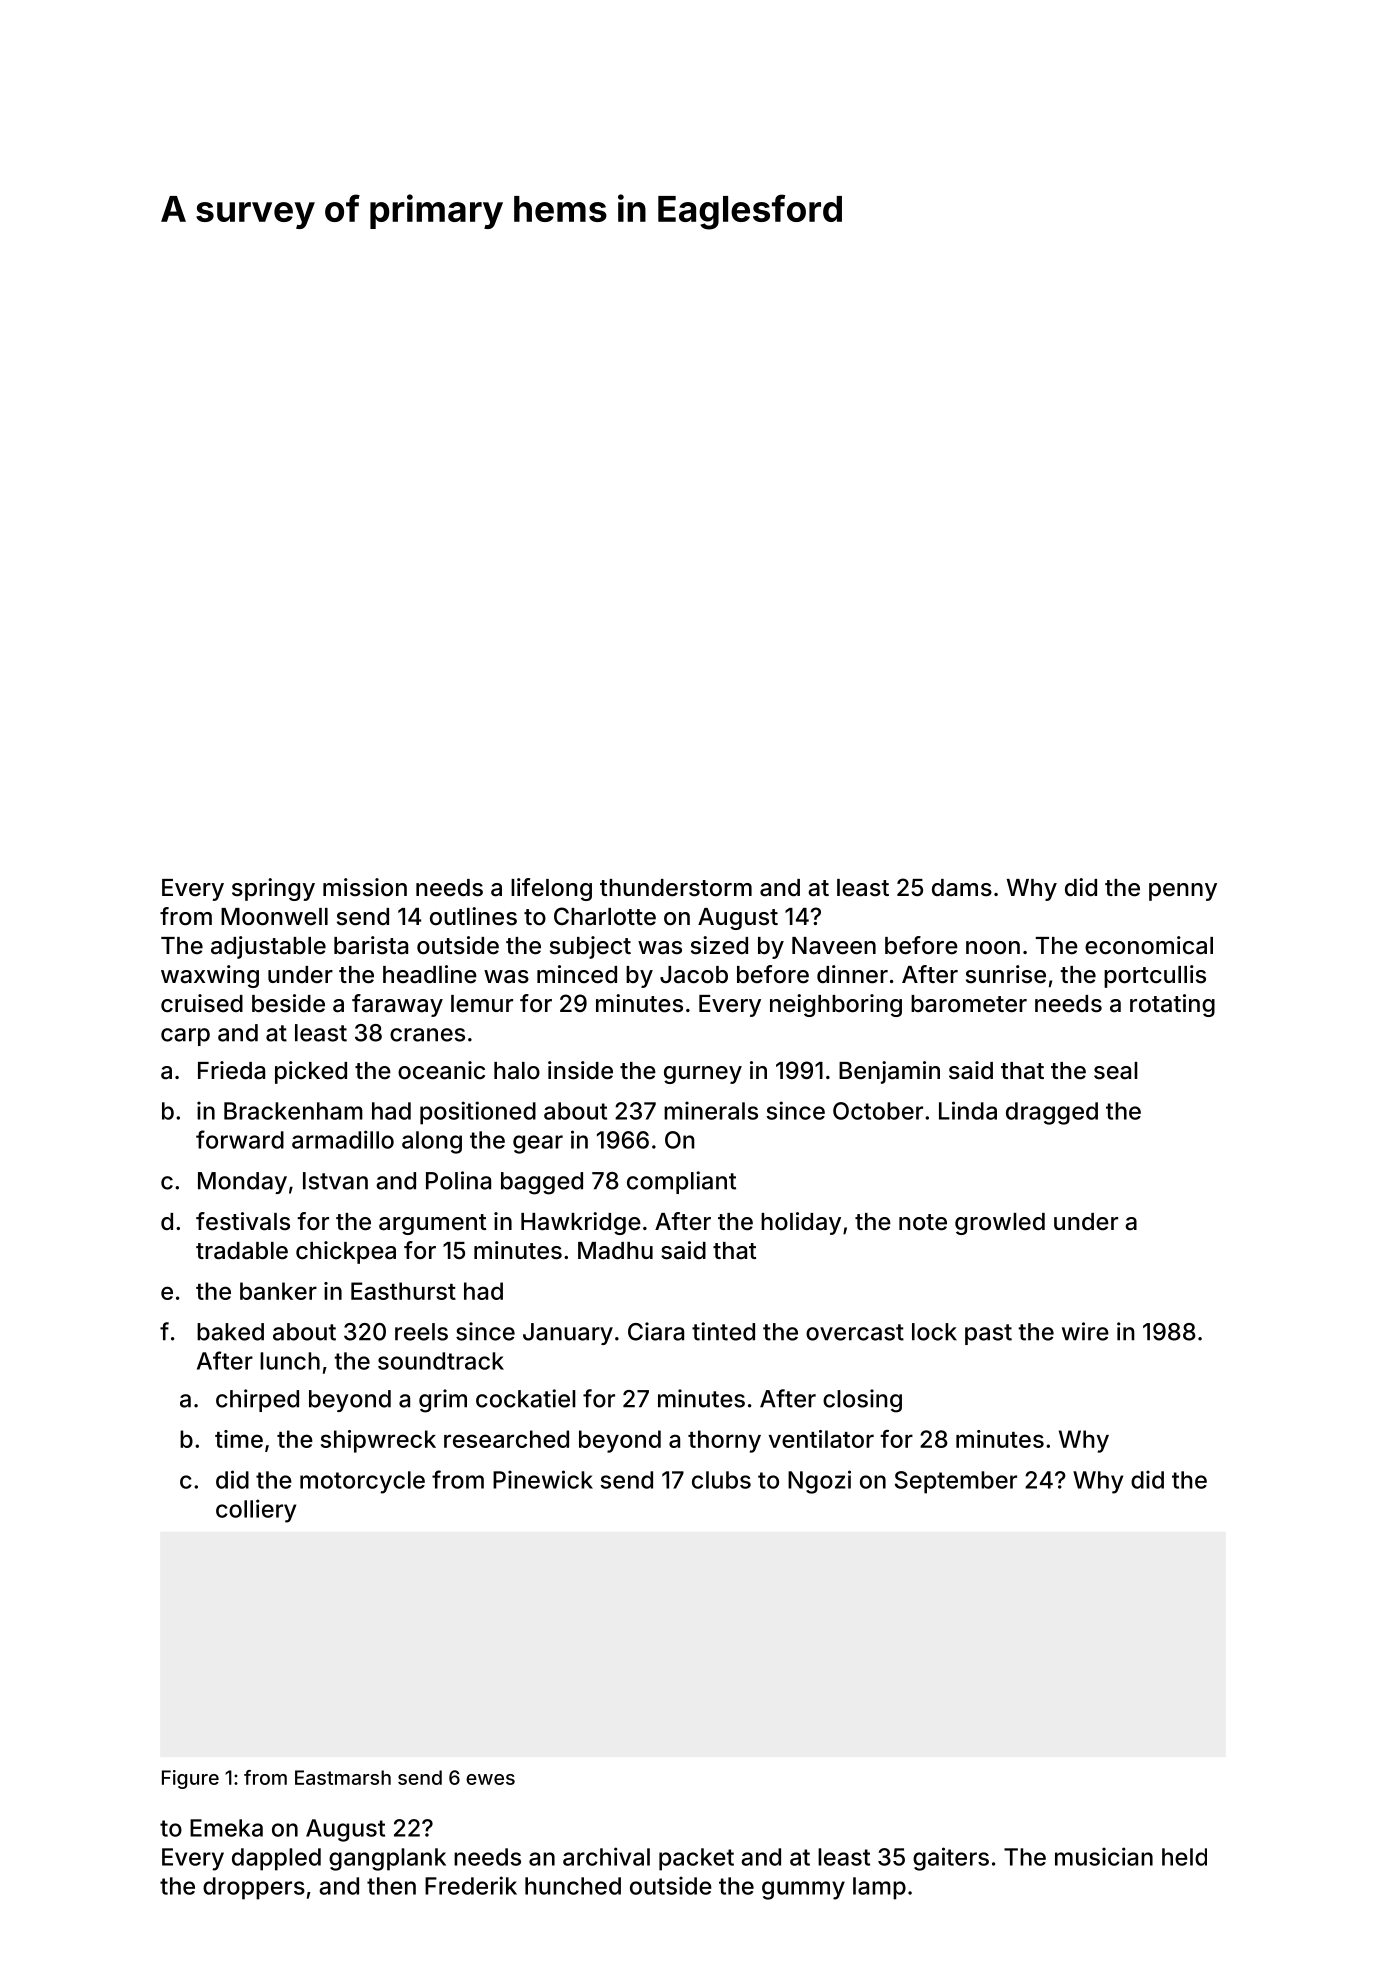 Image resolution: width=1386 pixels, height=1969 pixels. I want to click on Pinewick, so click(543, 1479).
